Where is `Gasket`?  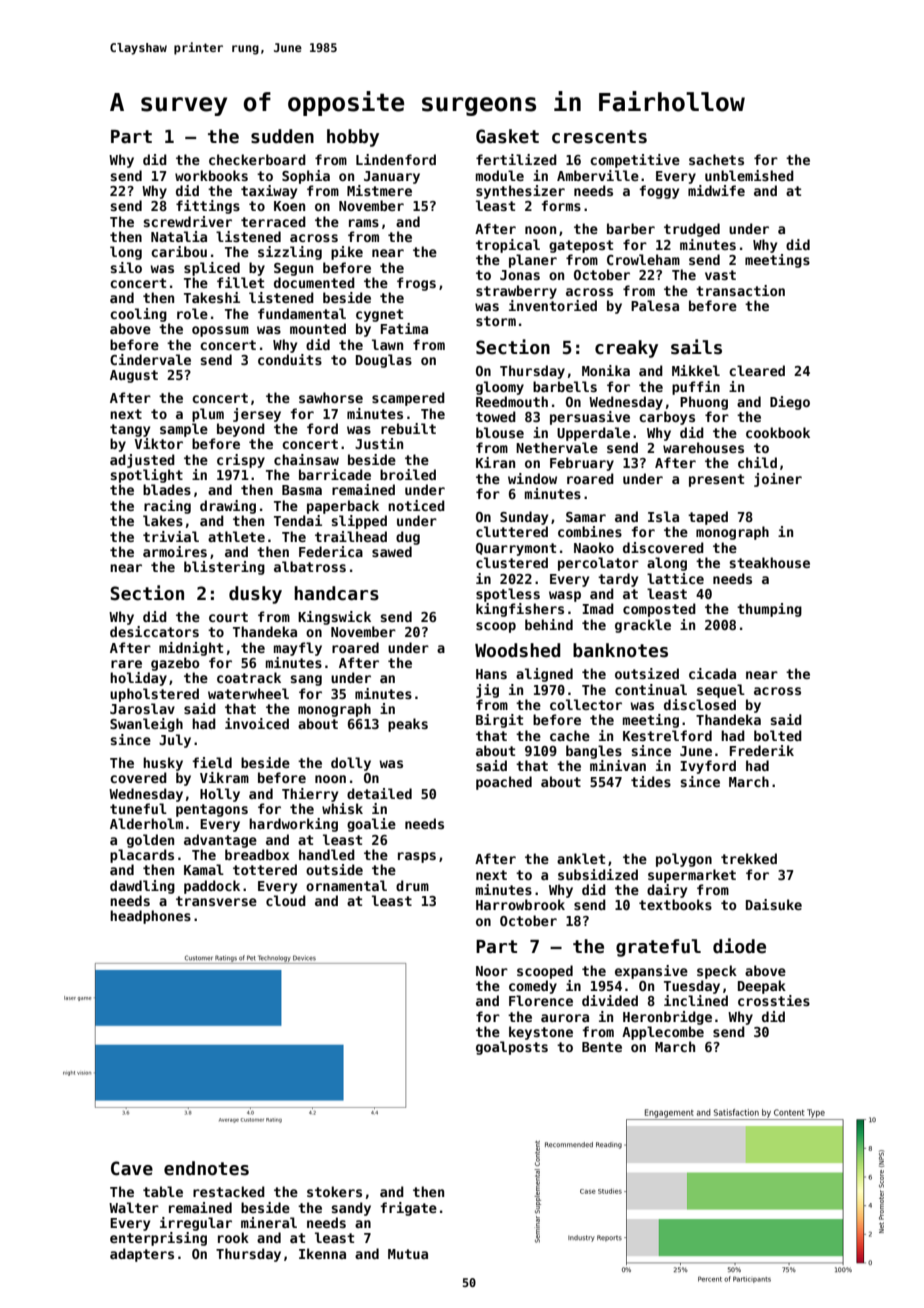 Gasket is located at coordinates (507, 136).
